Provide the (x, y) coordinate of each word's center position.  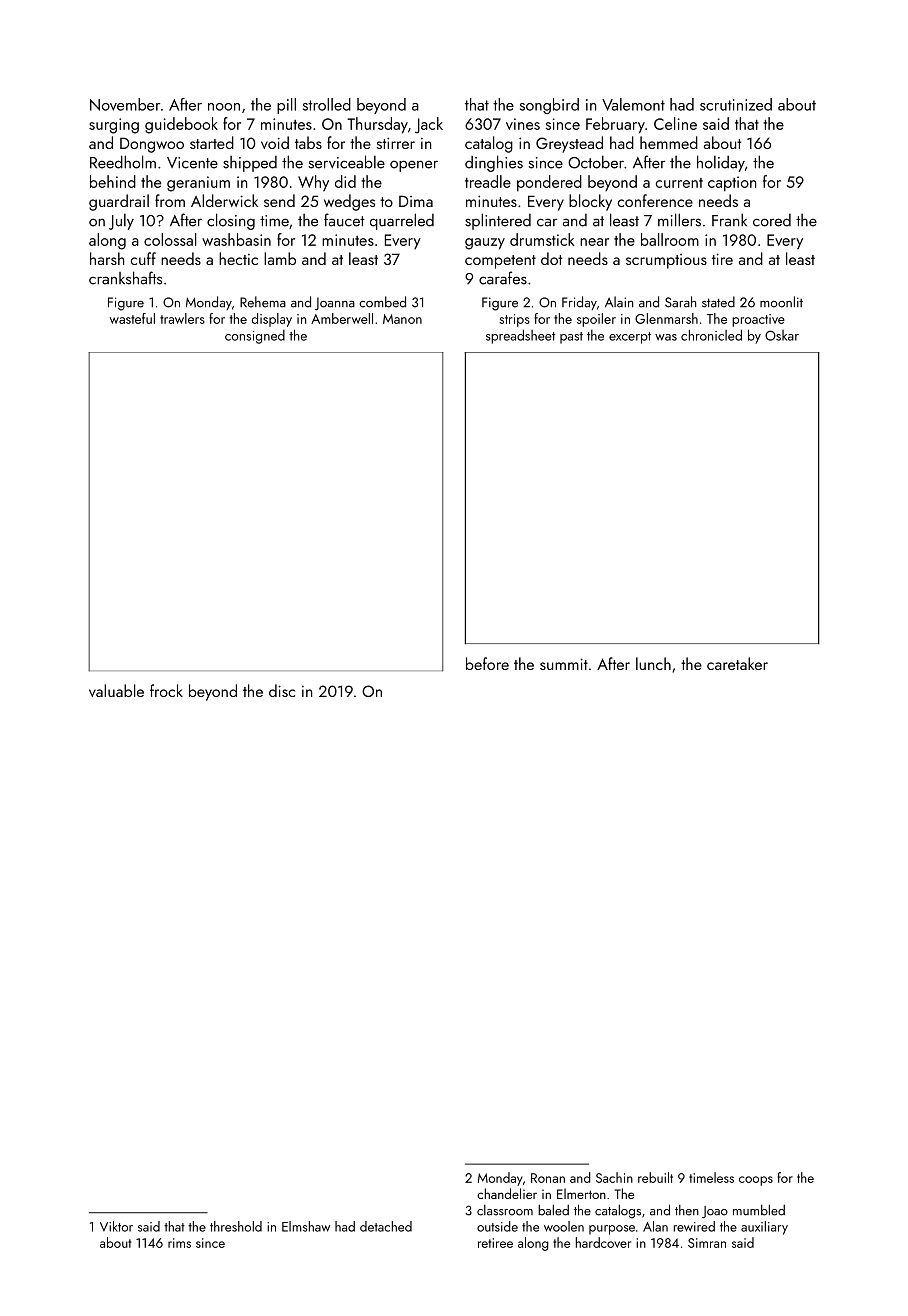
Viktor (116, 1226)
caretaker (737, 663)
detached (386, 1226)
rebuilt (655, 1177)
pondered (549, 183)
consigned (255, 337)
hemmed (669, 142)
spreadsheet (520, 336)
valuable (116, 690)
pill (286, 106)
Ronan (548, 1178)
